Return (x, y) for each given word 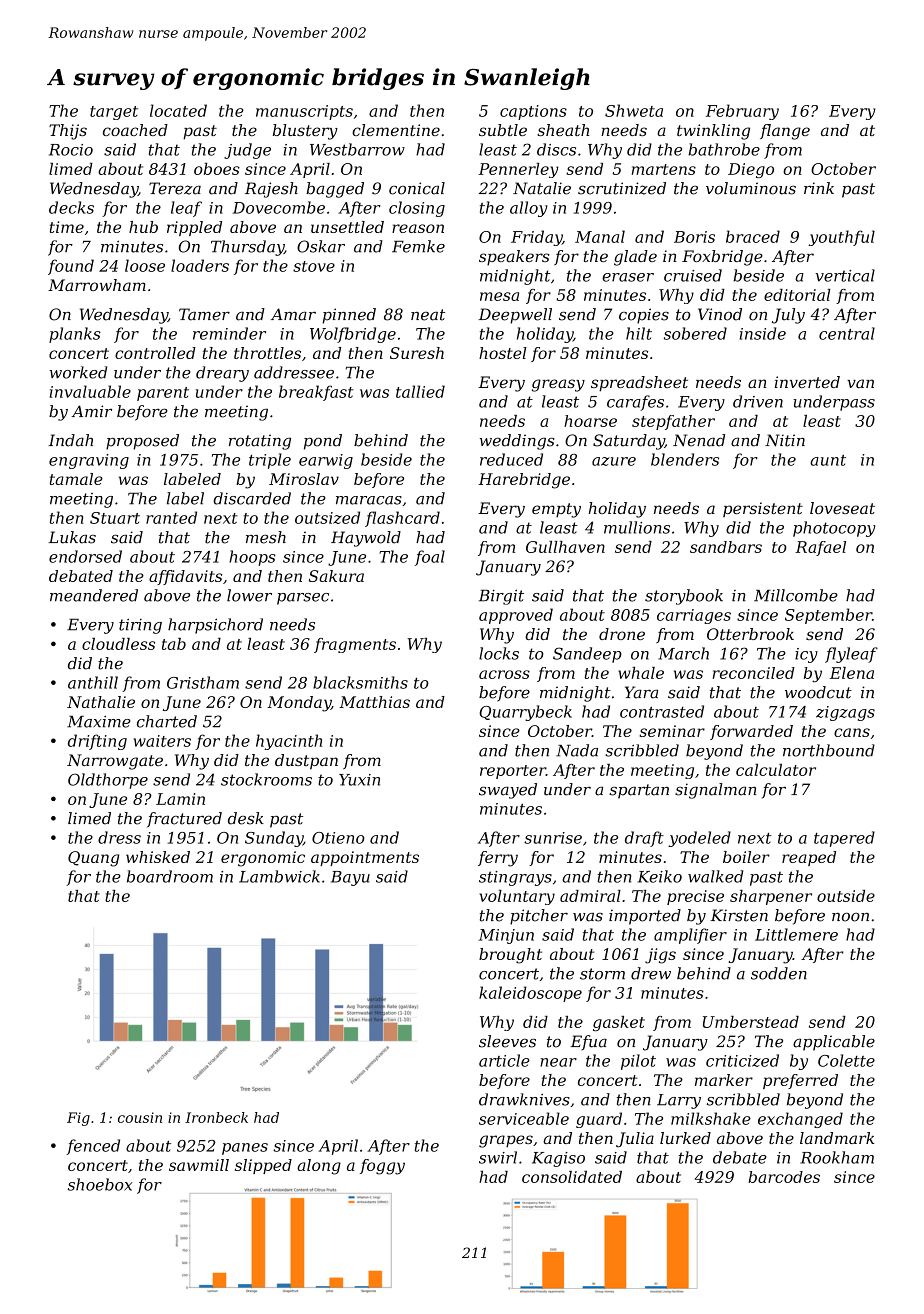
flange (785, 132)
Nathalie (101, 702)
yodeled (699, 839)
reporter (513, 772)
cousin (140, 1117)
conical (417, 188)
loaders (200, 265)
